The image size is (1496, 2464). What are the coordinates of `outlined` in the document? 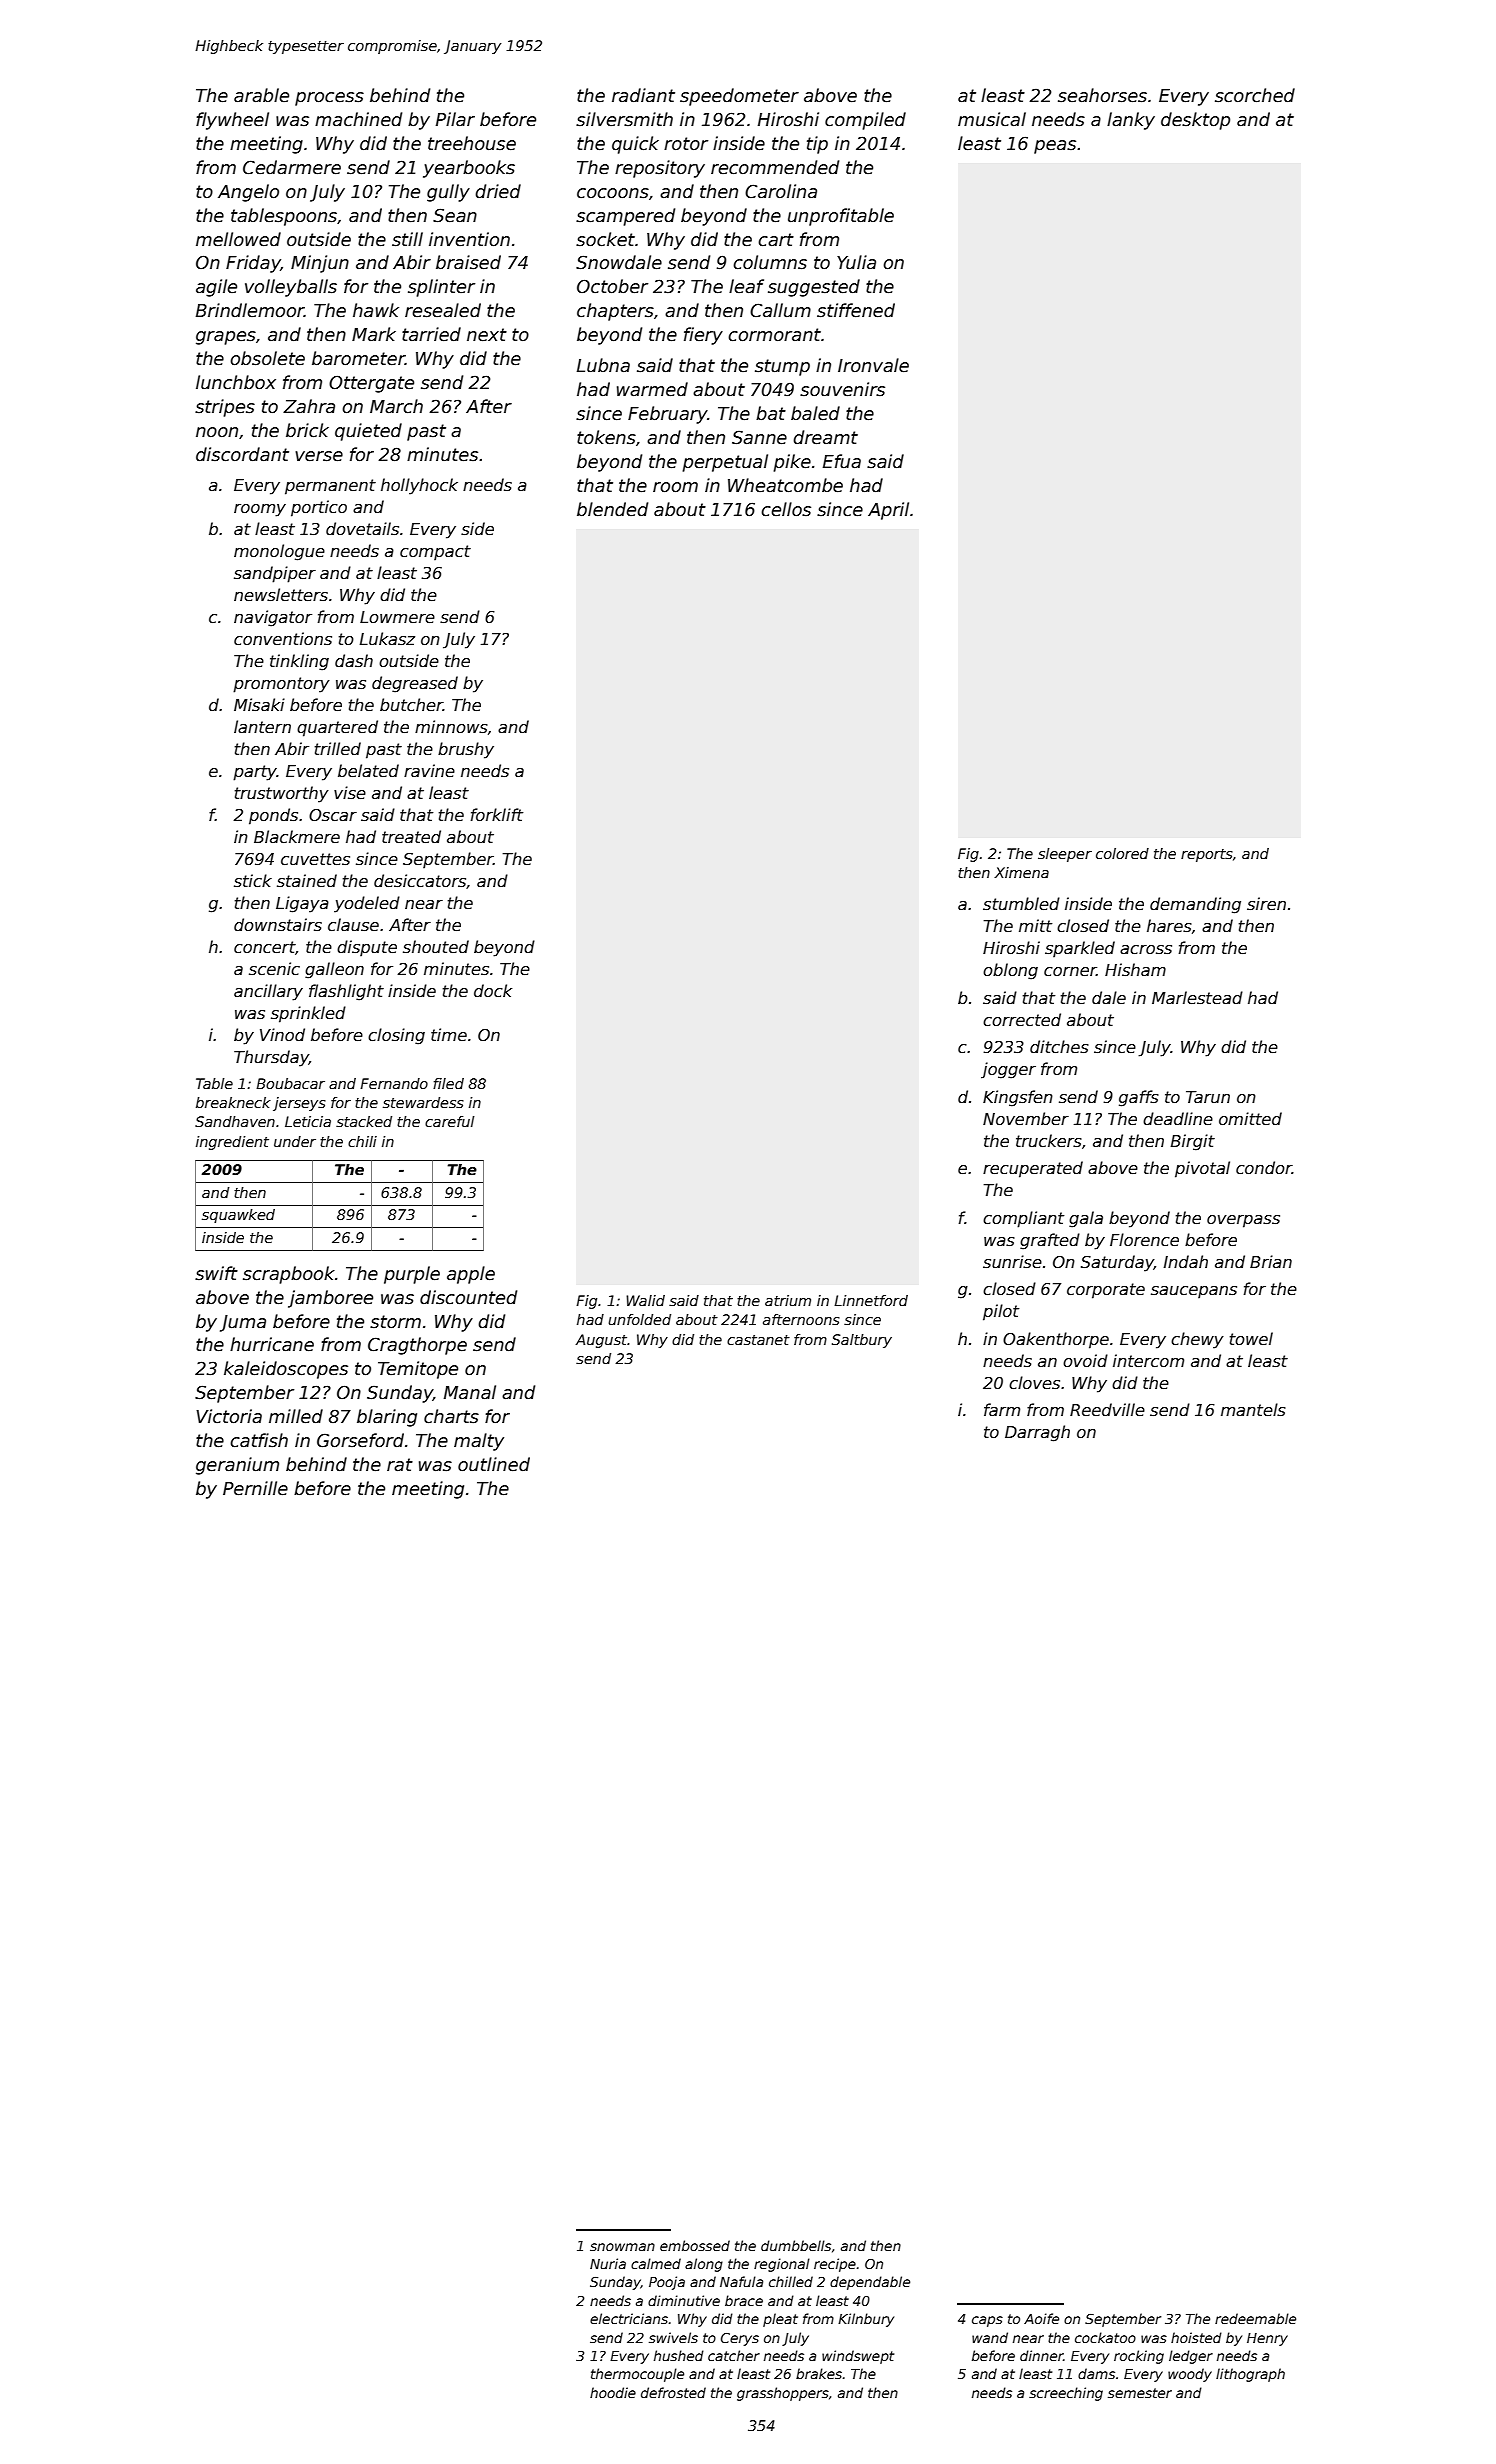 It's located at (494, 1464).
